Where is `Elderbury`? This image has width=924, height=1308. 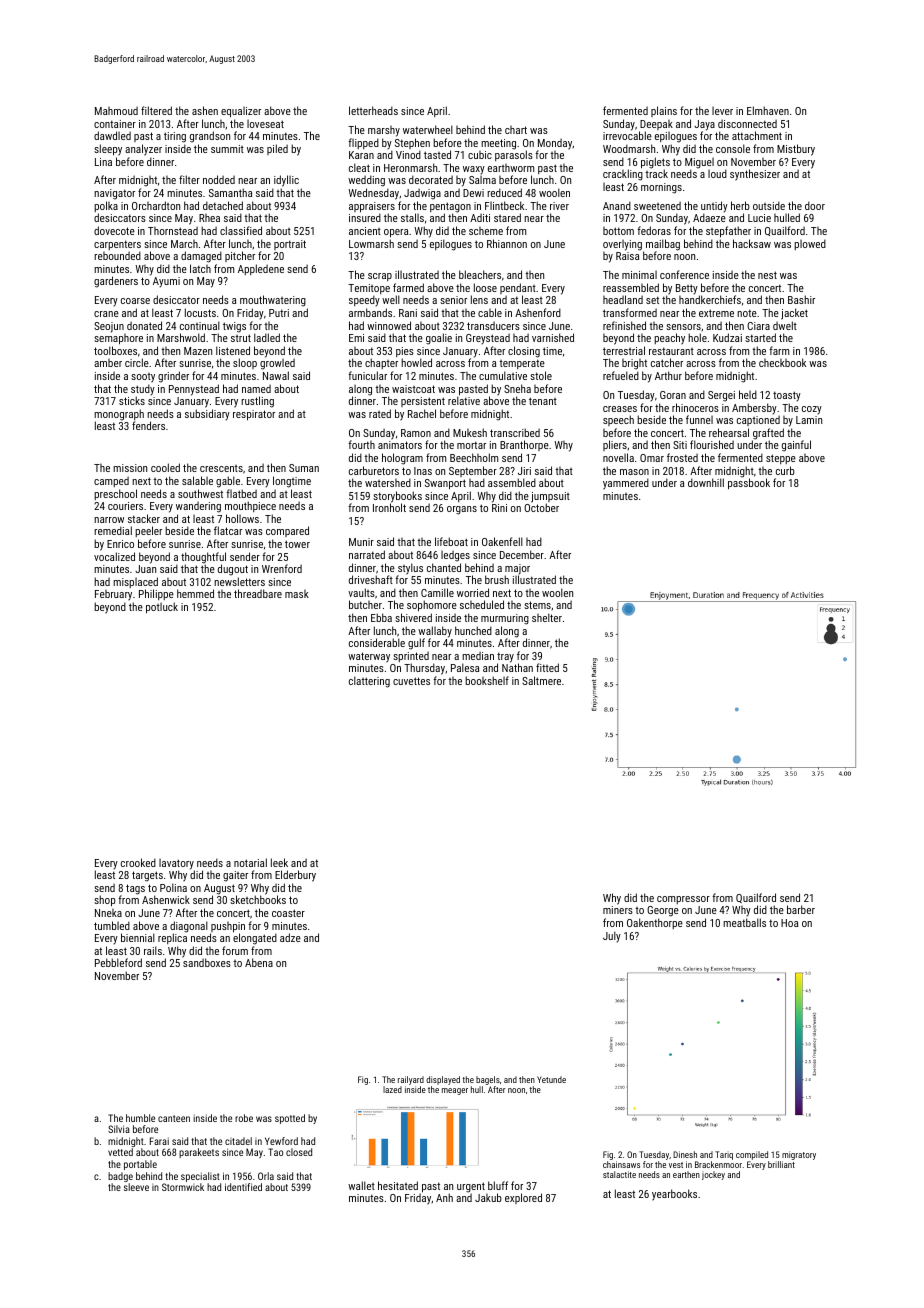 Elderbury is located at coordinates (295, 876).
